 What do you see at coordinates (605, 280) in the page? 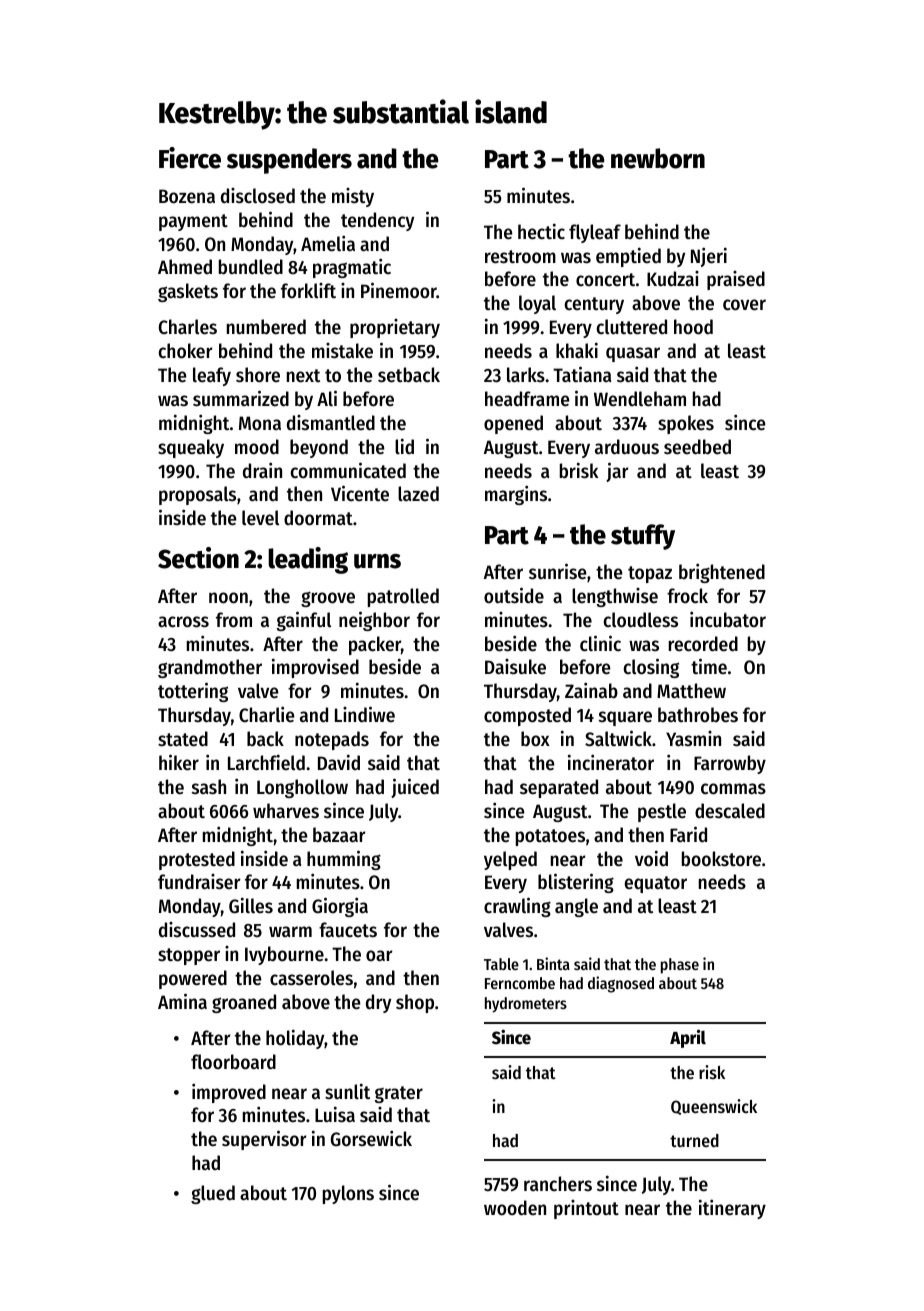
I see `concert` at bounding box center [605, 280].
